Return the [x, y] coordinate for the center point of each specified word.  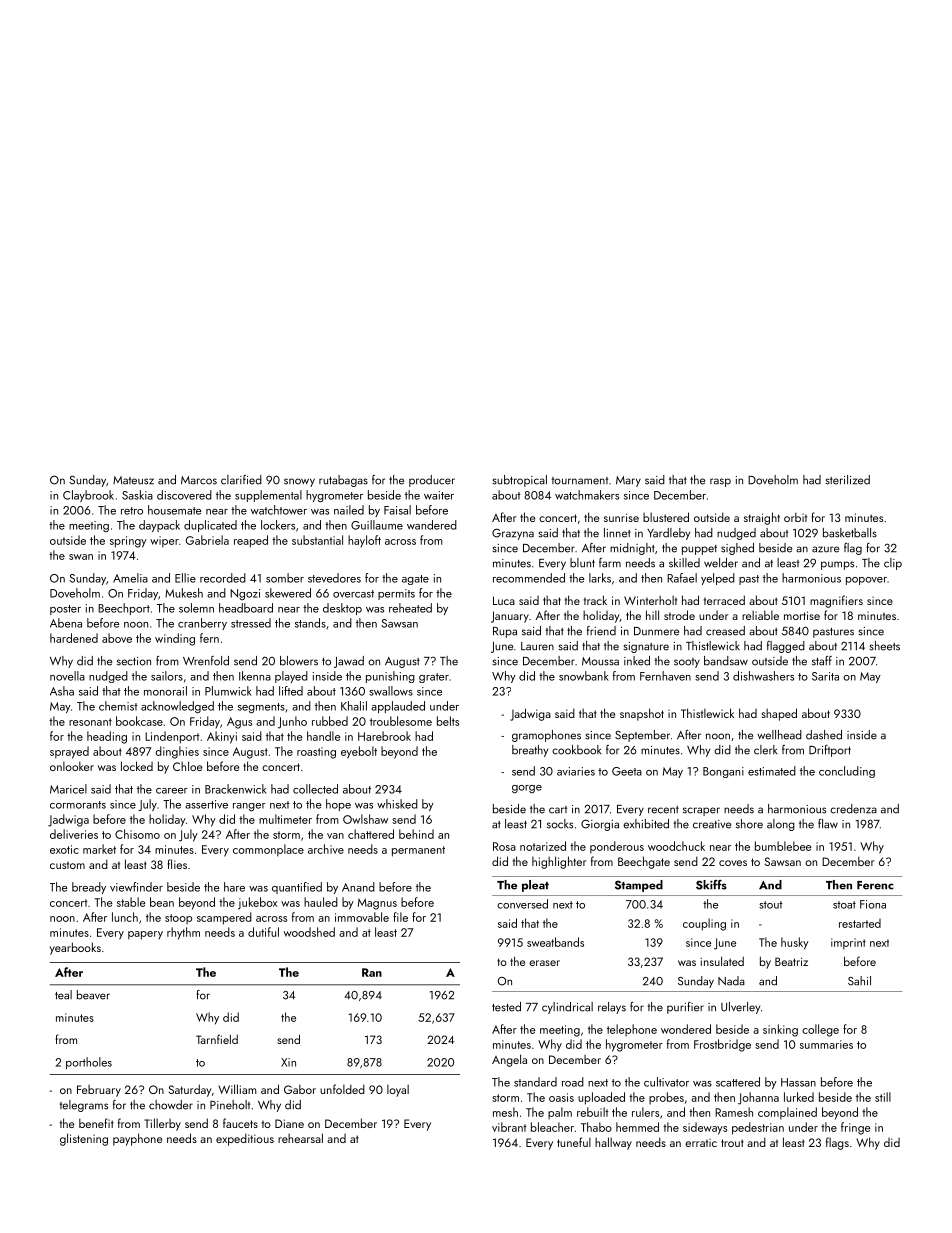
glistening [84, 1139]
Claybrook [88, 496]
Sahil [859, 981]
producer [432, 481]
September [642, 736]
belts [448, 721]
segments [261, 708]
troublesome [401, 721]
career [172, 791]
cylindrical [567, 1008]
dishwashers [763, 676]
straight [762, 518]
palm [560, 1113]
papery [145, 935]
